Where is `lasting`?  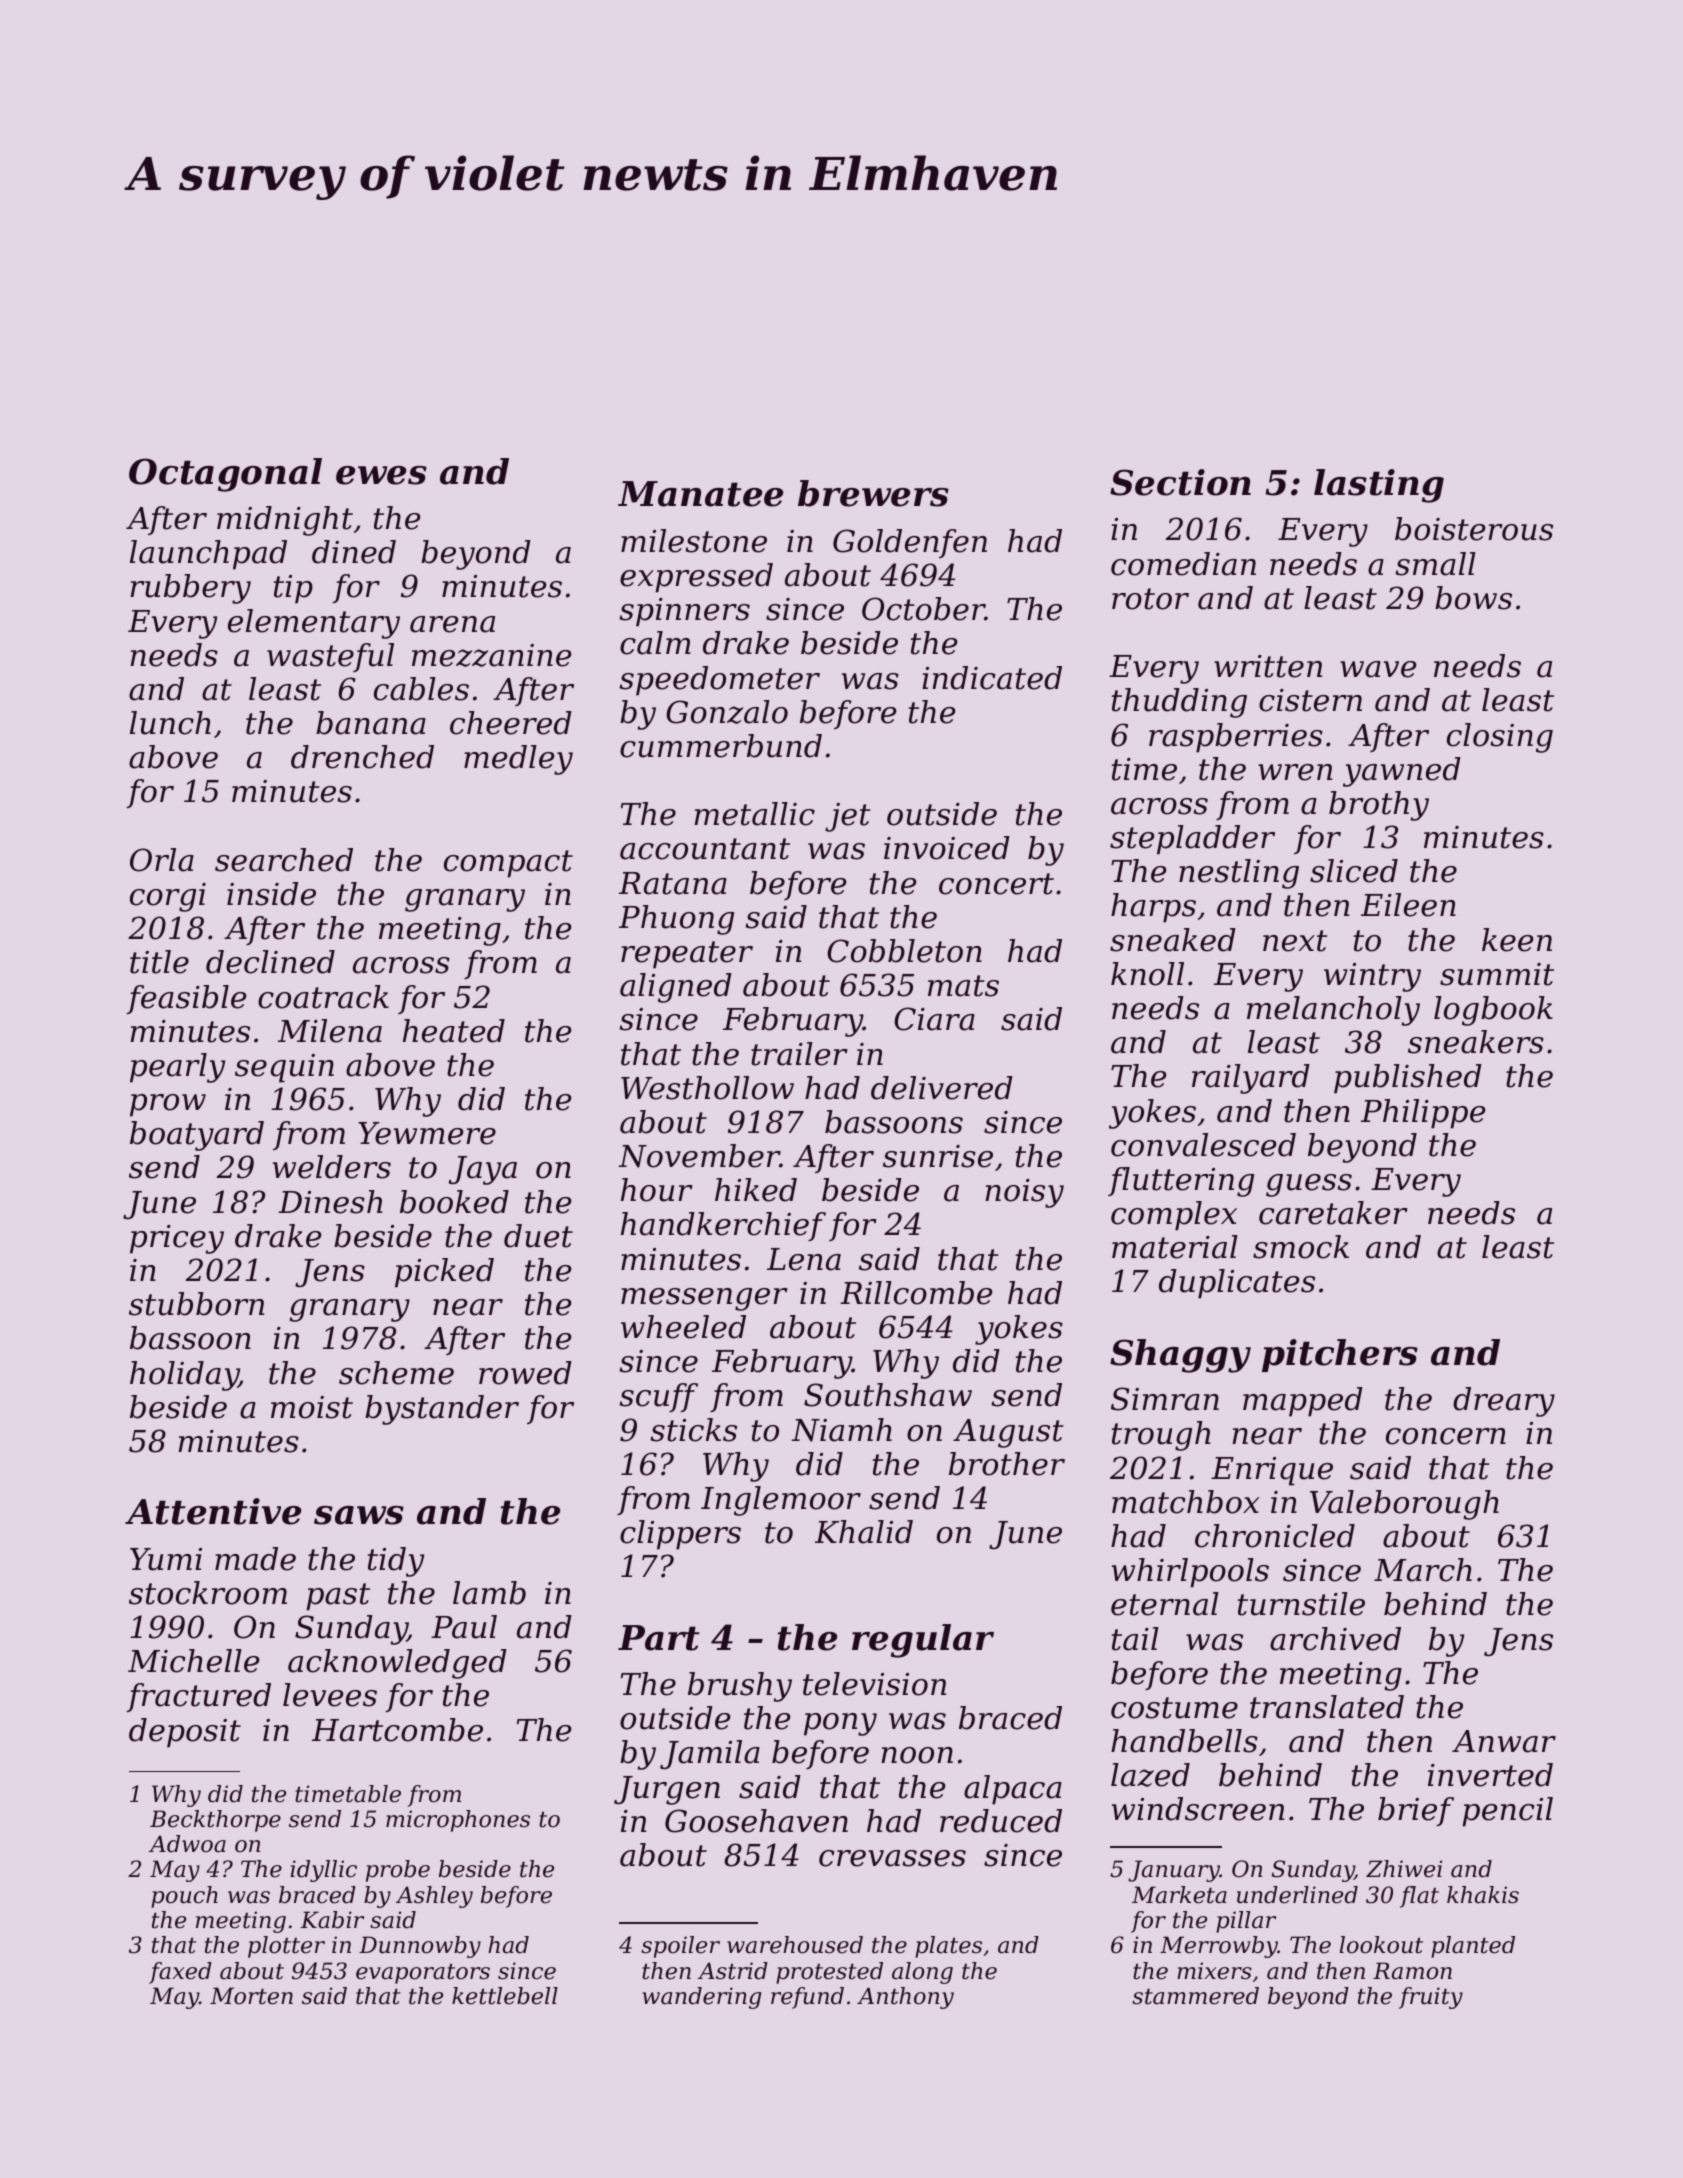 lasting is located at coordinates (1379, 486).
